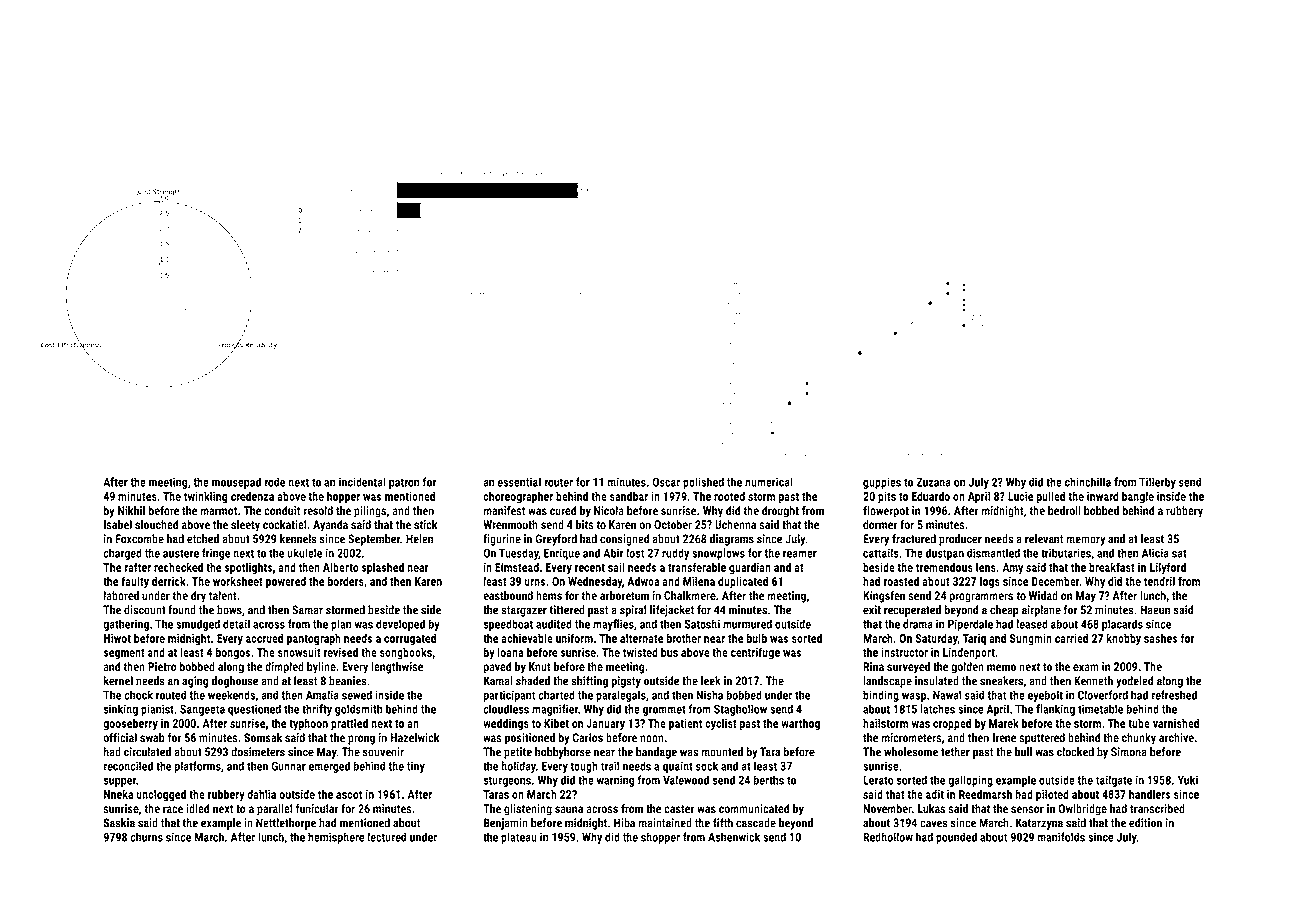 The height and width of the page is (924, 1308). I want to click on Kamal, so click(498, 681).
